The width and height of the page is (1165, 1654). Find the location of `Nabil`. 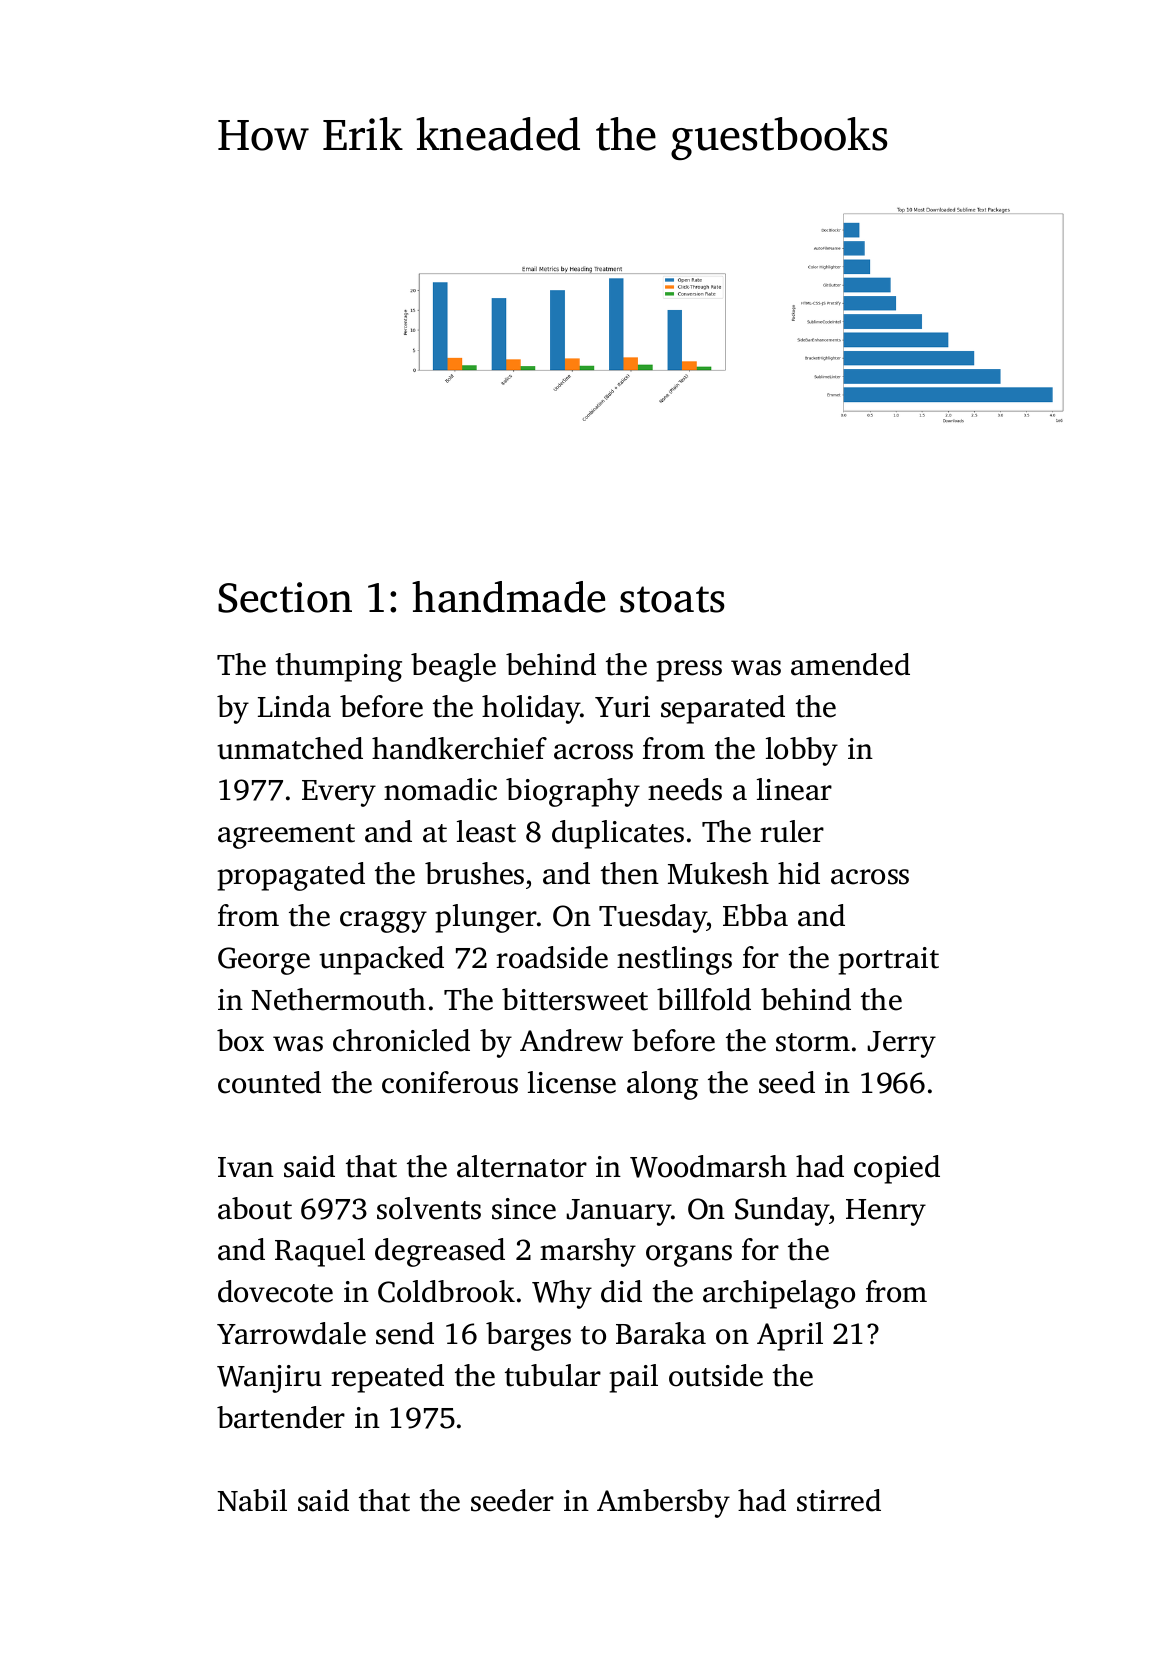

Nabil is located at coordinates (252, 1500).
